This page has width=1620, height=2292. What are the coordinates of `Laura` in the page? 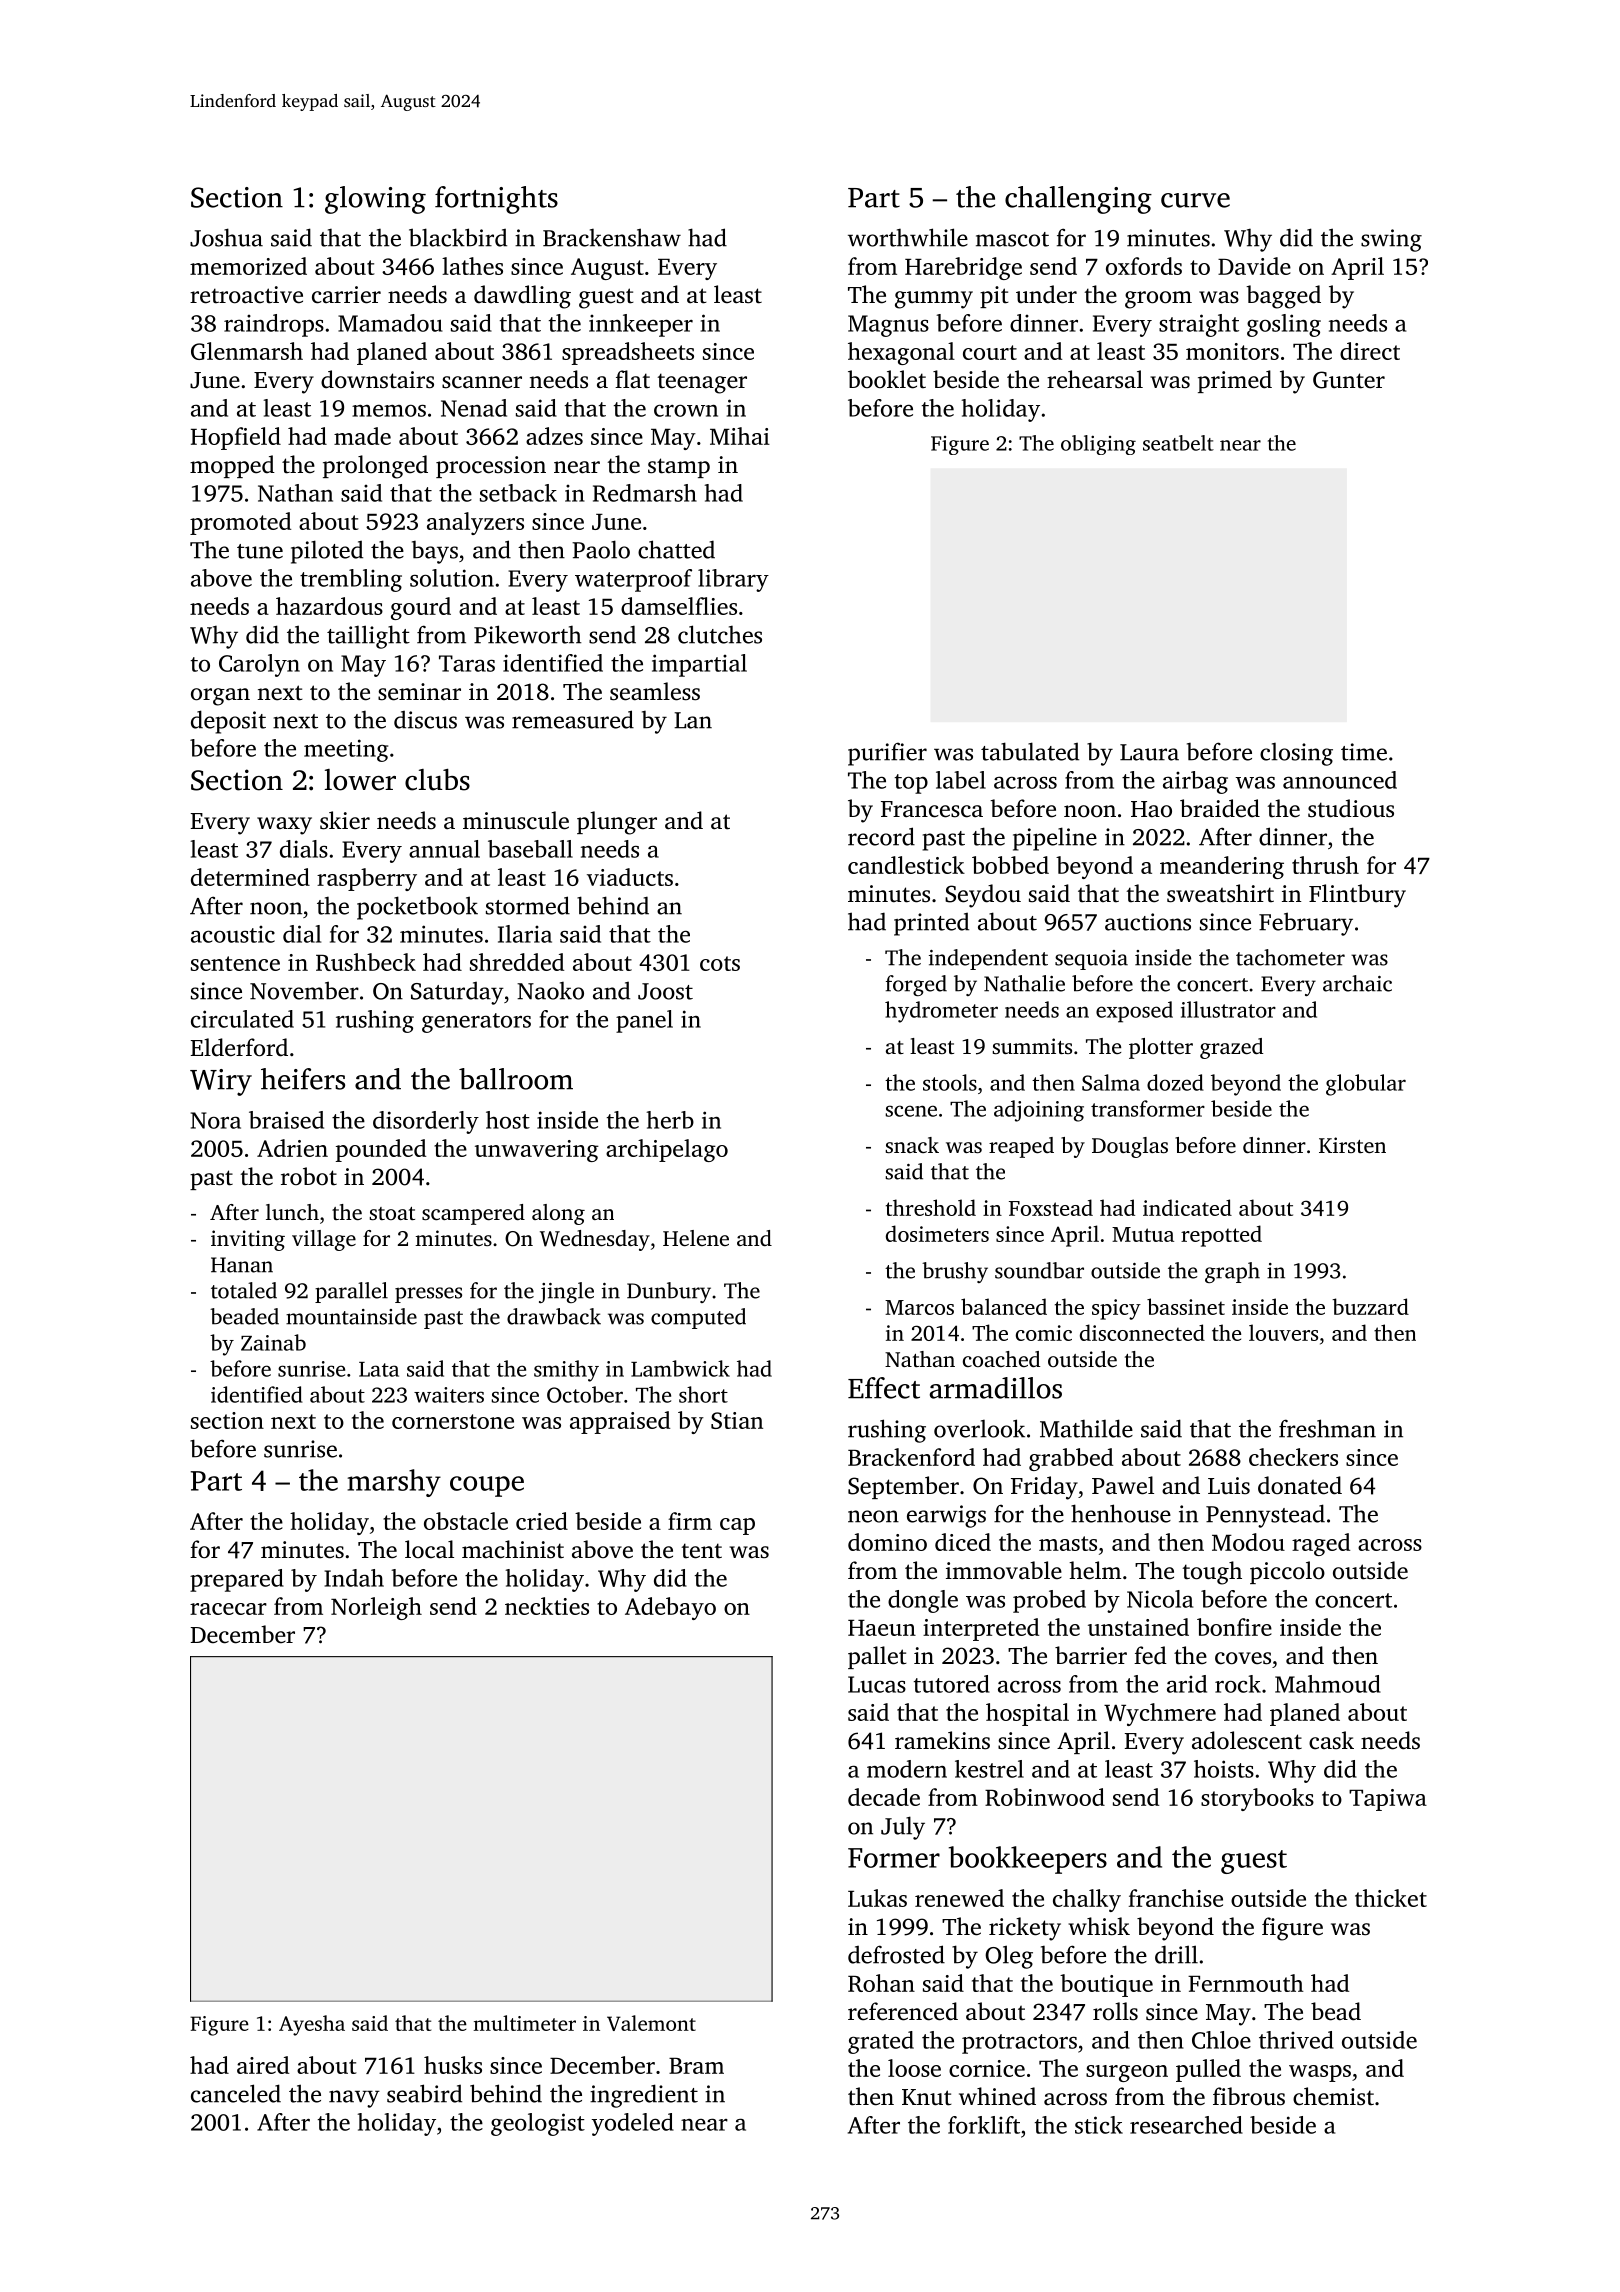 It's located at (1149, 752).
